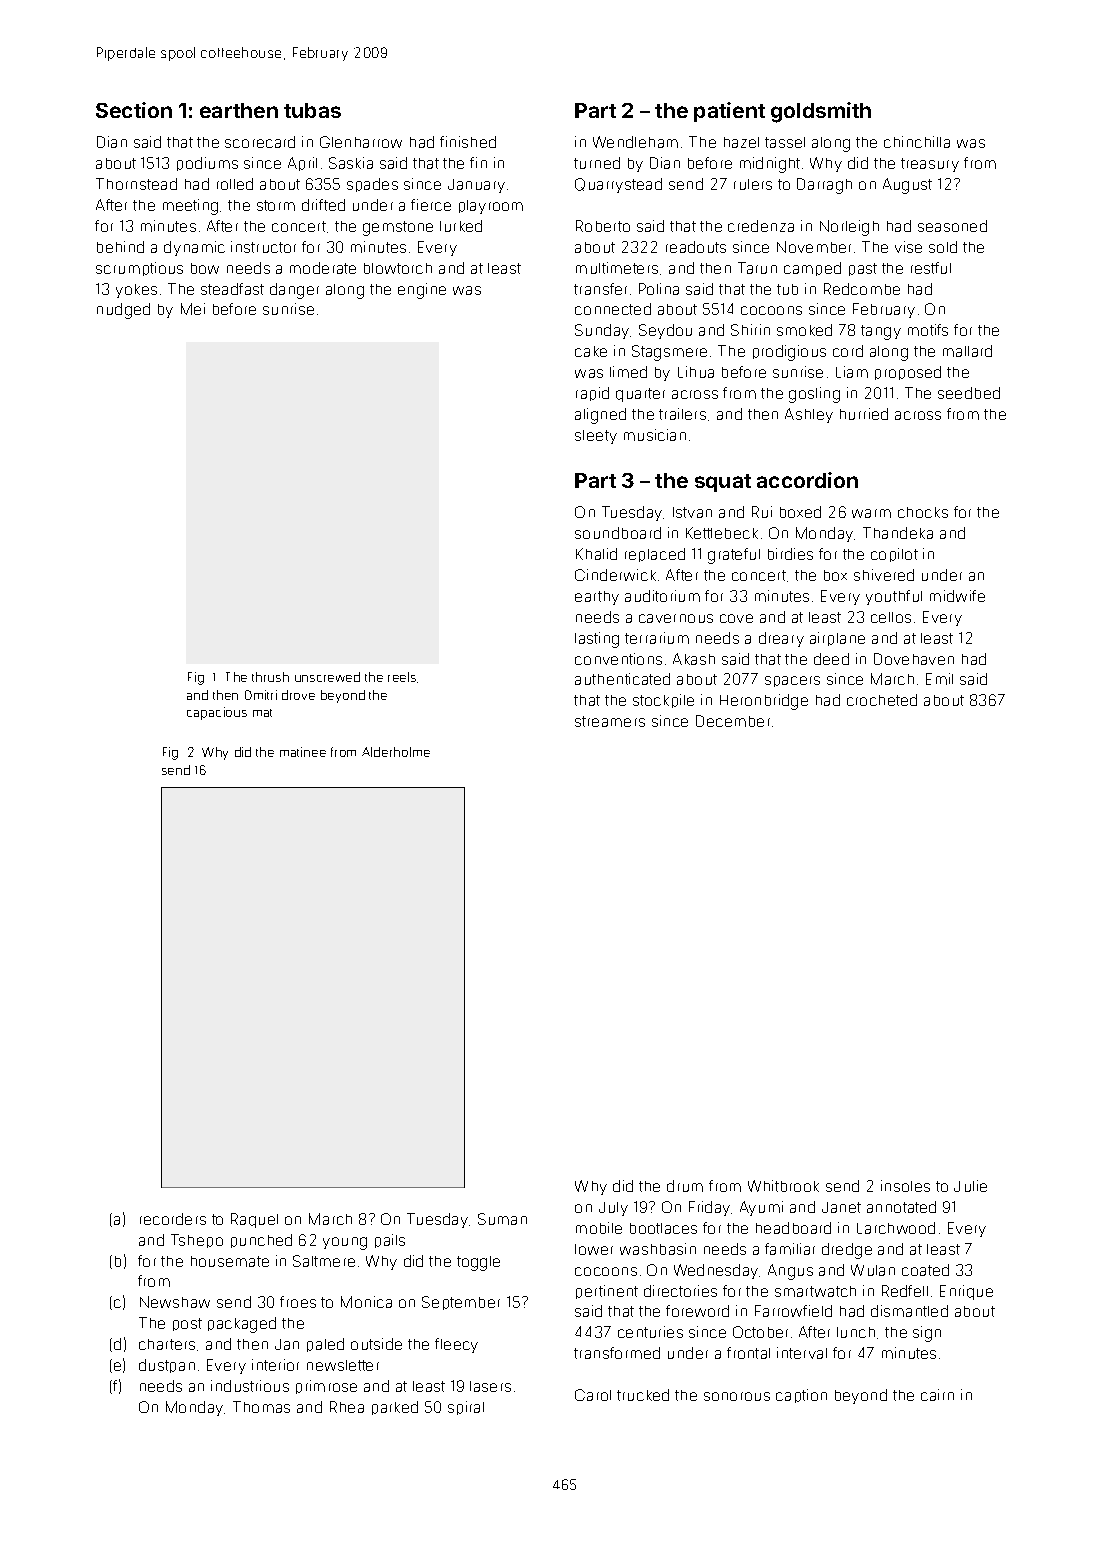 The width and height of the screenshot is (1105, 1563). I want to click on streamers, so click(610, 721).
